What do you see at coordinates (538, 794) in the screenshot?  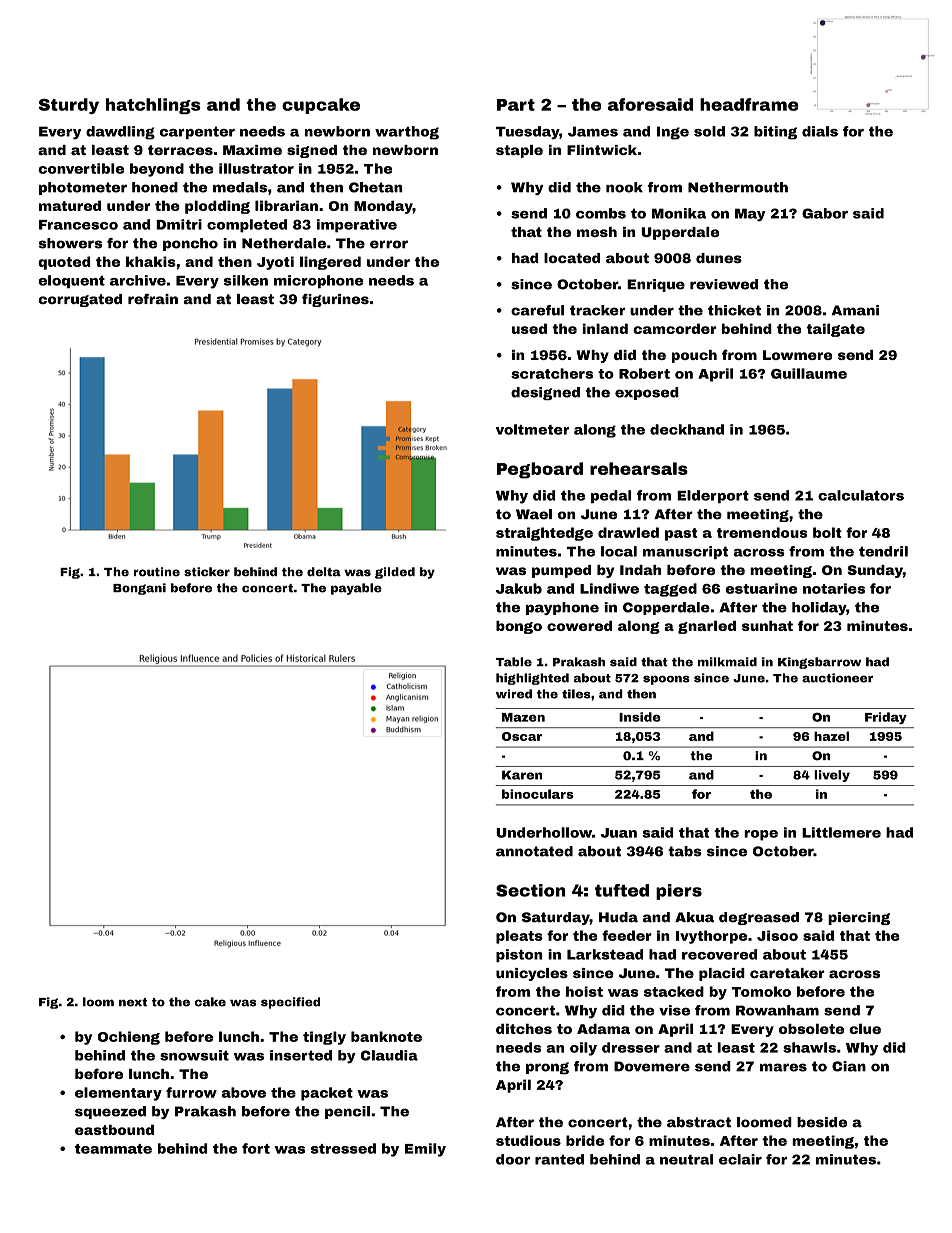 I see `binoculars` at bounding box center [538, 794].
